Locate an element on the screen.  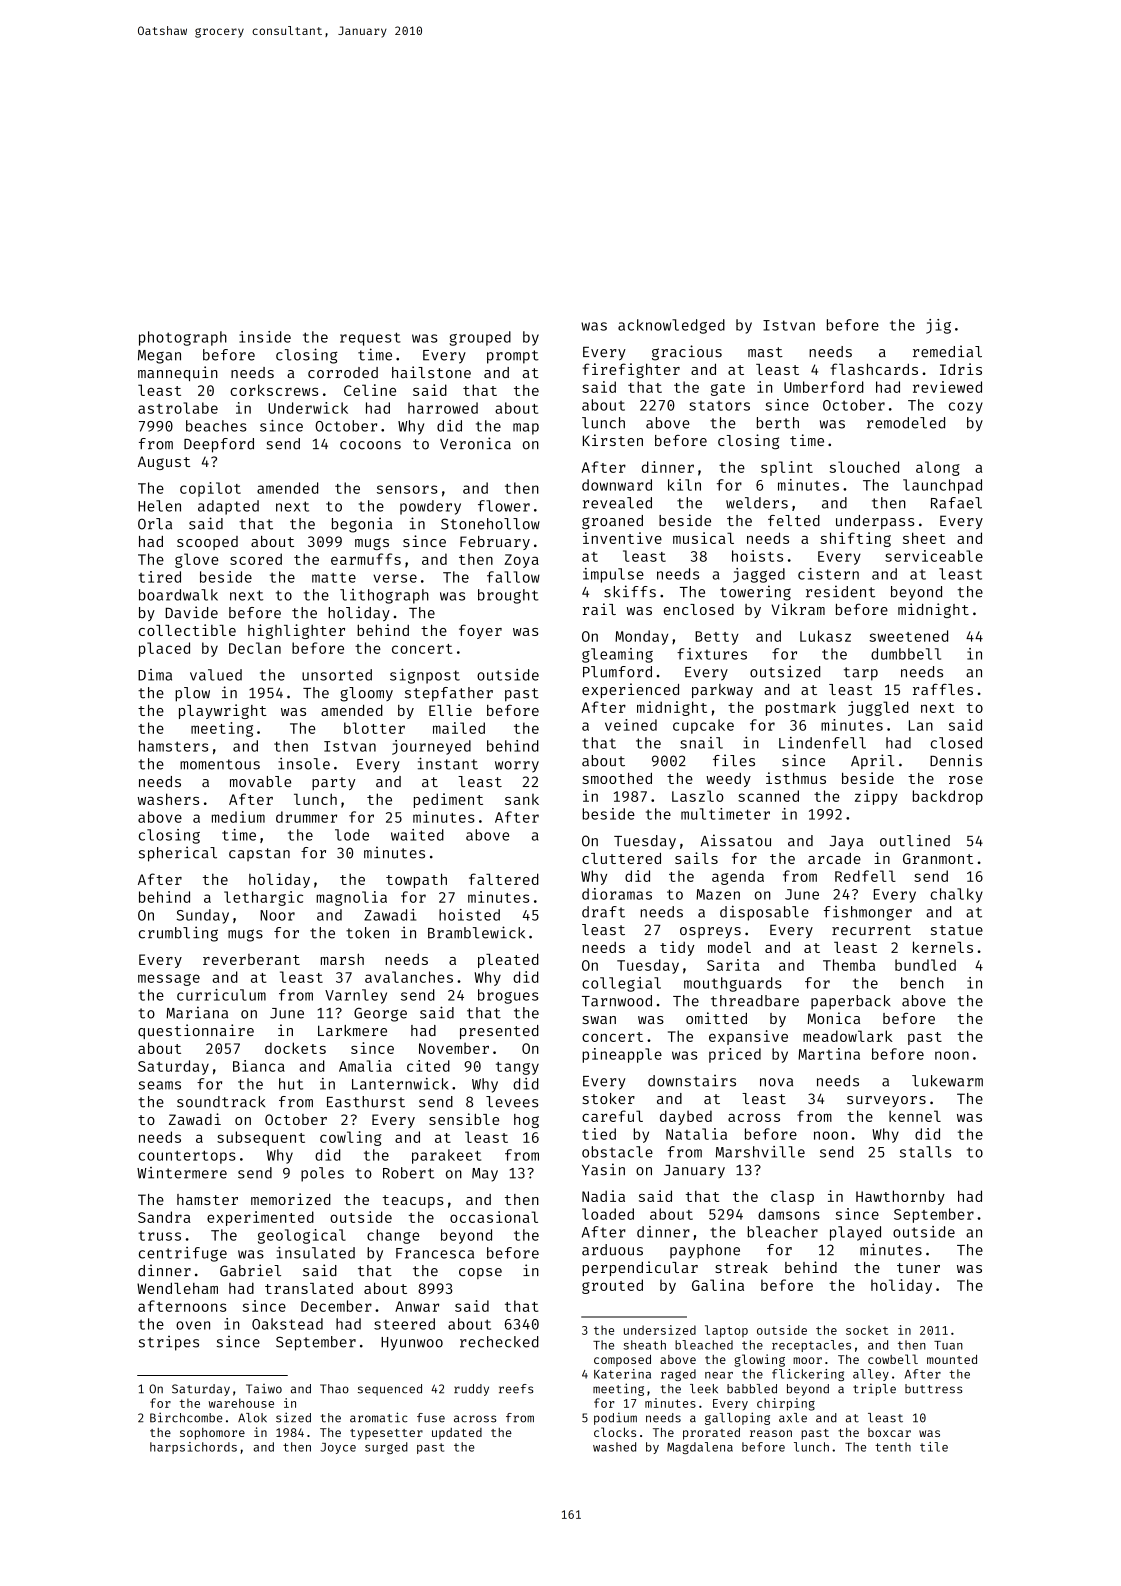
washers is located at coordinates (168, 799).
